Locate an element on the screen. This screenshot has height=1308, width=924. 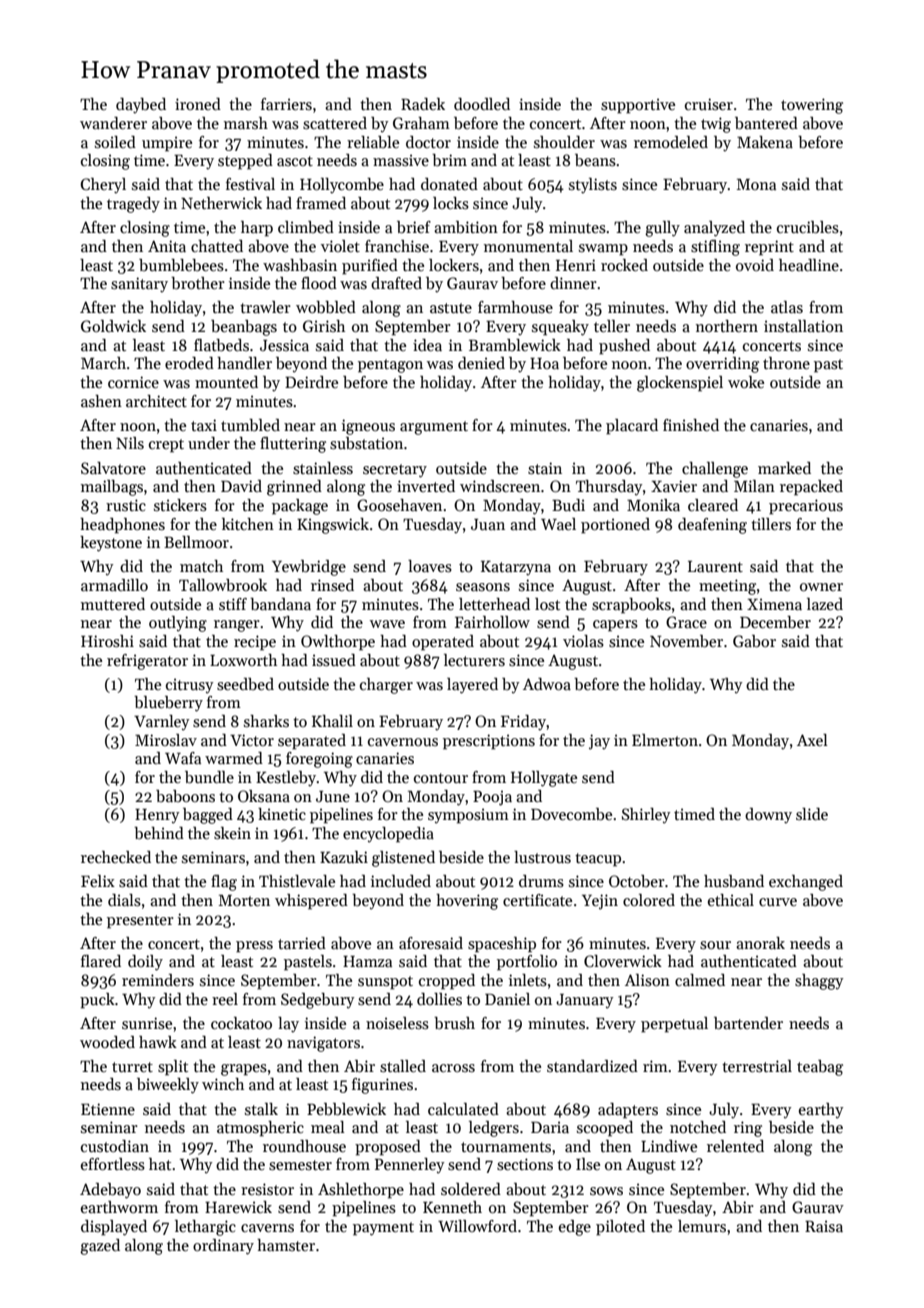
owner is located at coordinates (821, 587).
